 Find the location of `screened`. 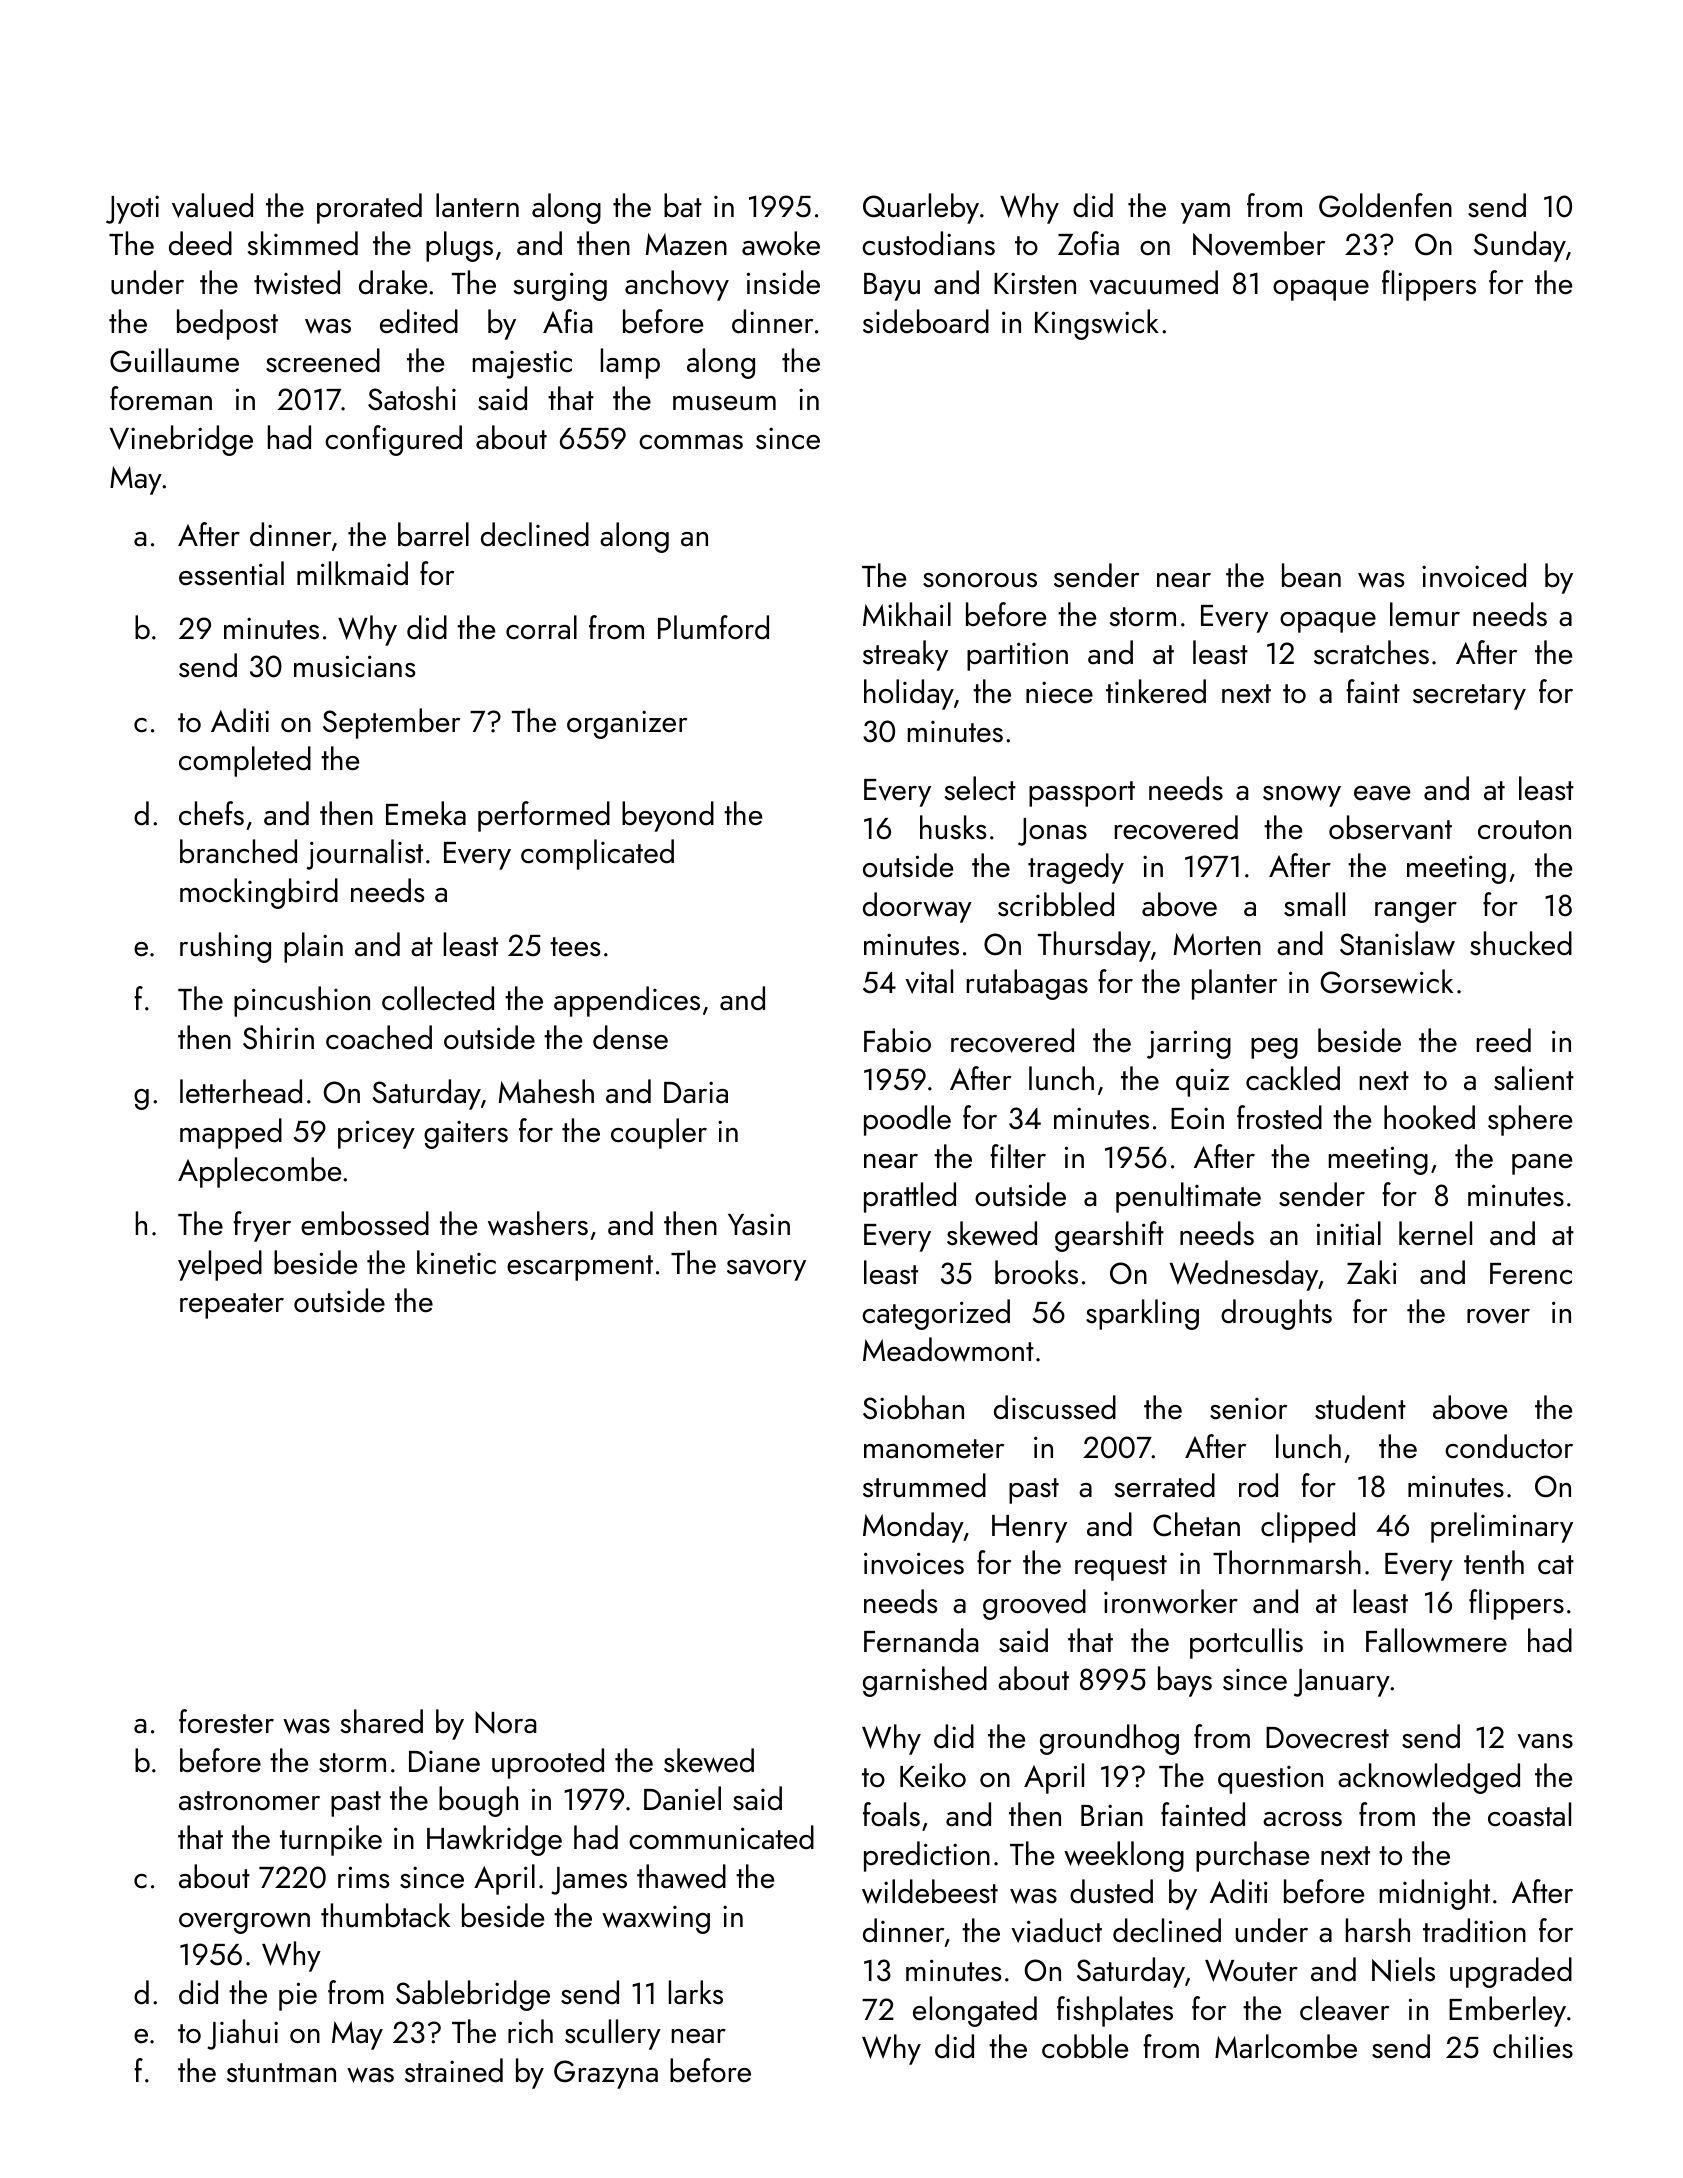

screened is located at coordinates (323, 360).
